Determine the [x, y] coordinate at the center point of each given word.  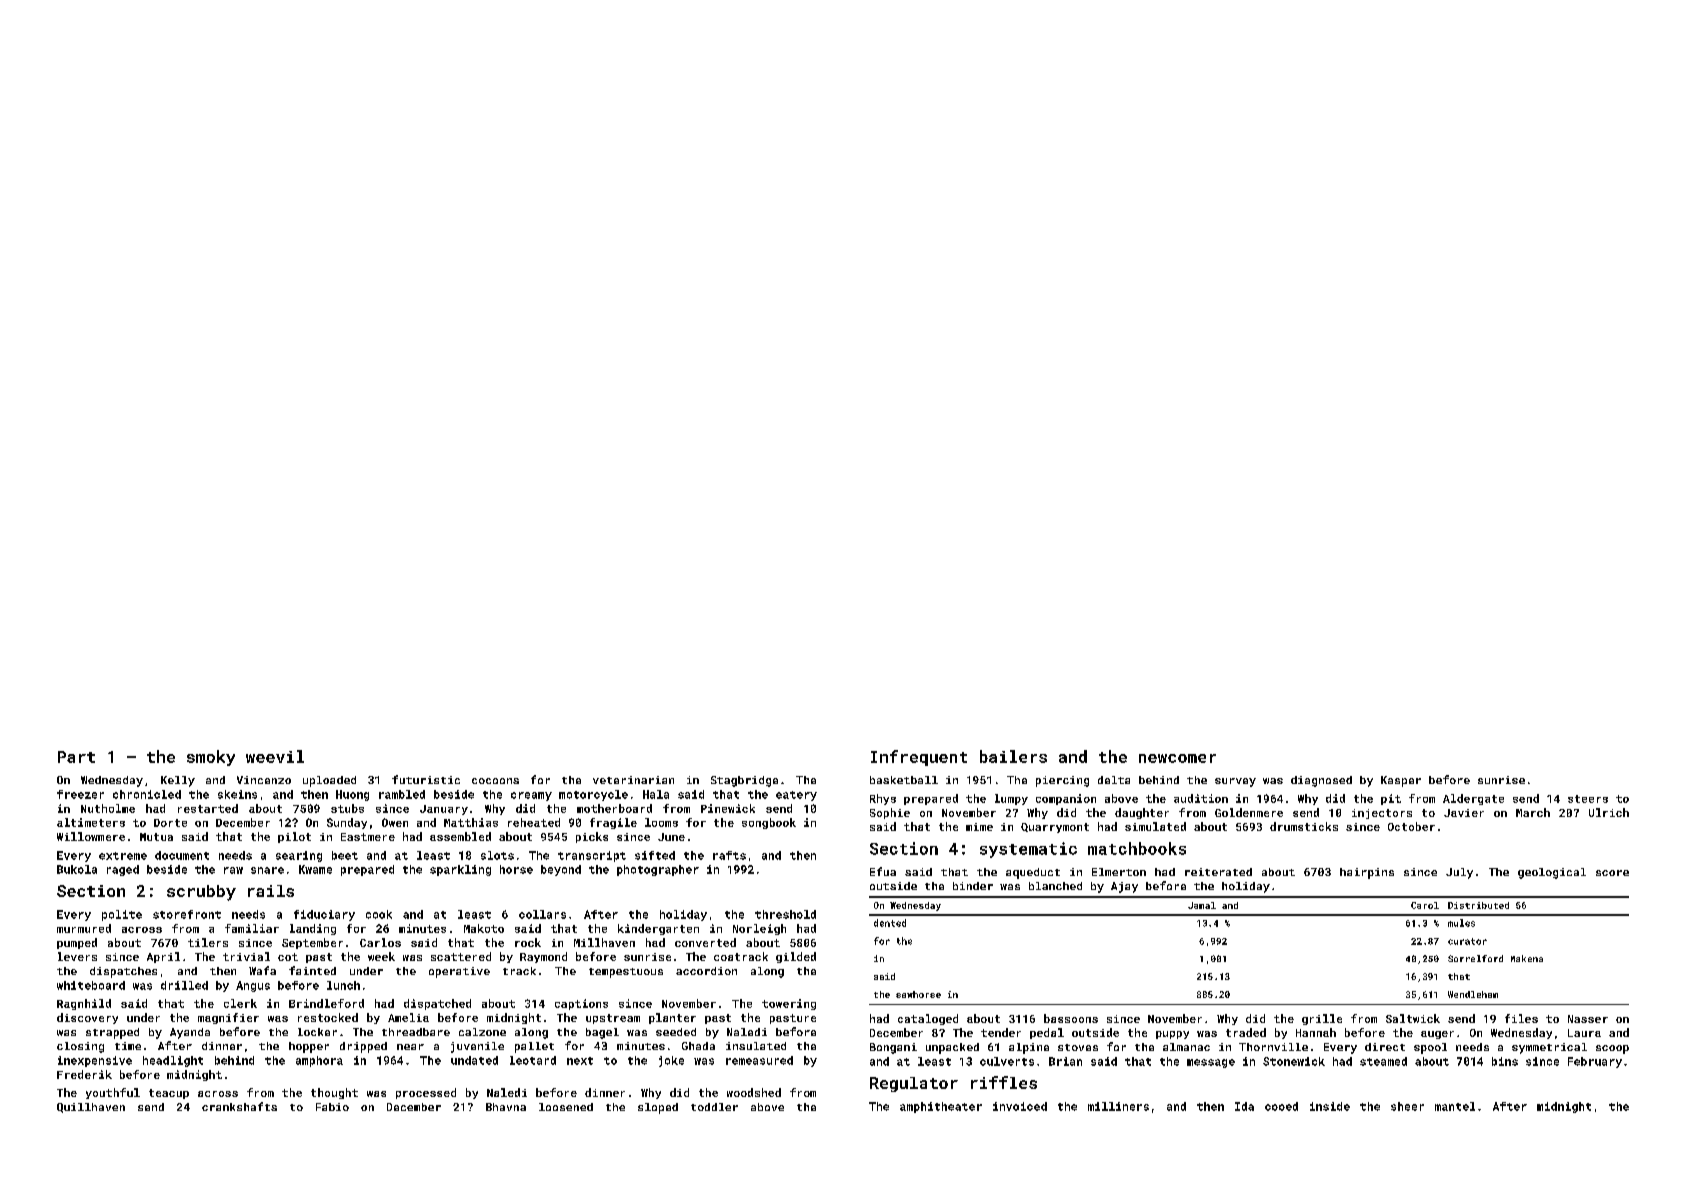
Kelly [178, 781]
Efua [883, 871]
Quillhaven [91, 1108]
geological [1552, 873]
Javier [1464, 813]
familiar [252, 928]
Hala [656, 794]
